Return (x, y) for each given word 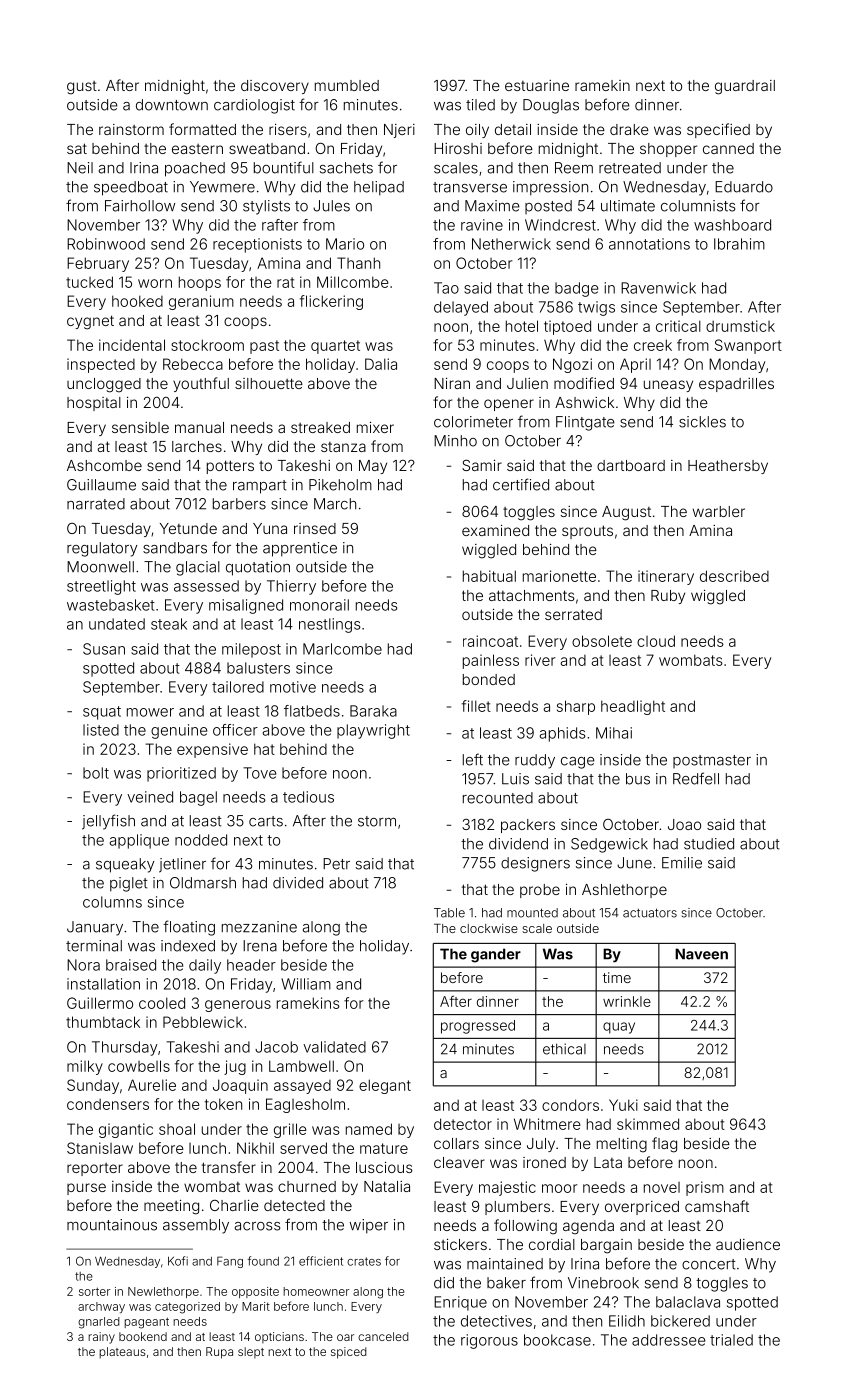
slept (251, 1352)
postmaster (712, 761)
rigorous (489, 1341)
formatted (202, 129)
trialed (731, 1340)
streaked (320, 427)
